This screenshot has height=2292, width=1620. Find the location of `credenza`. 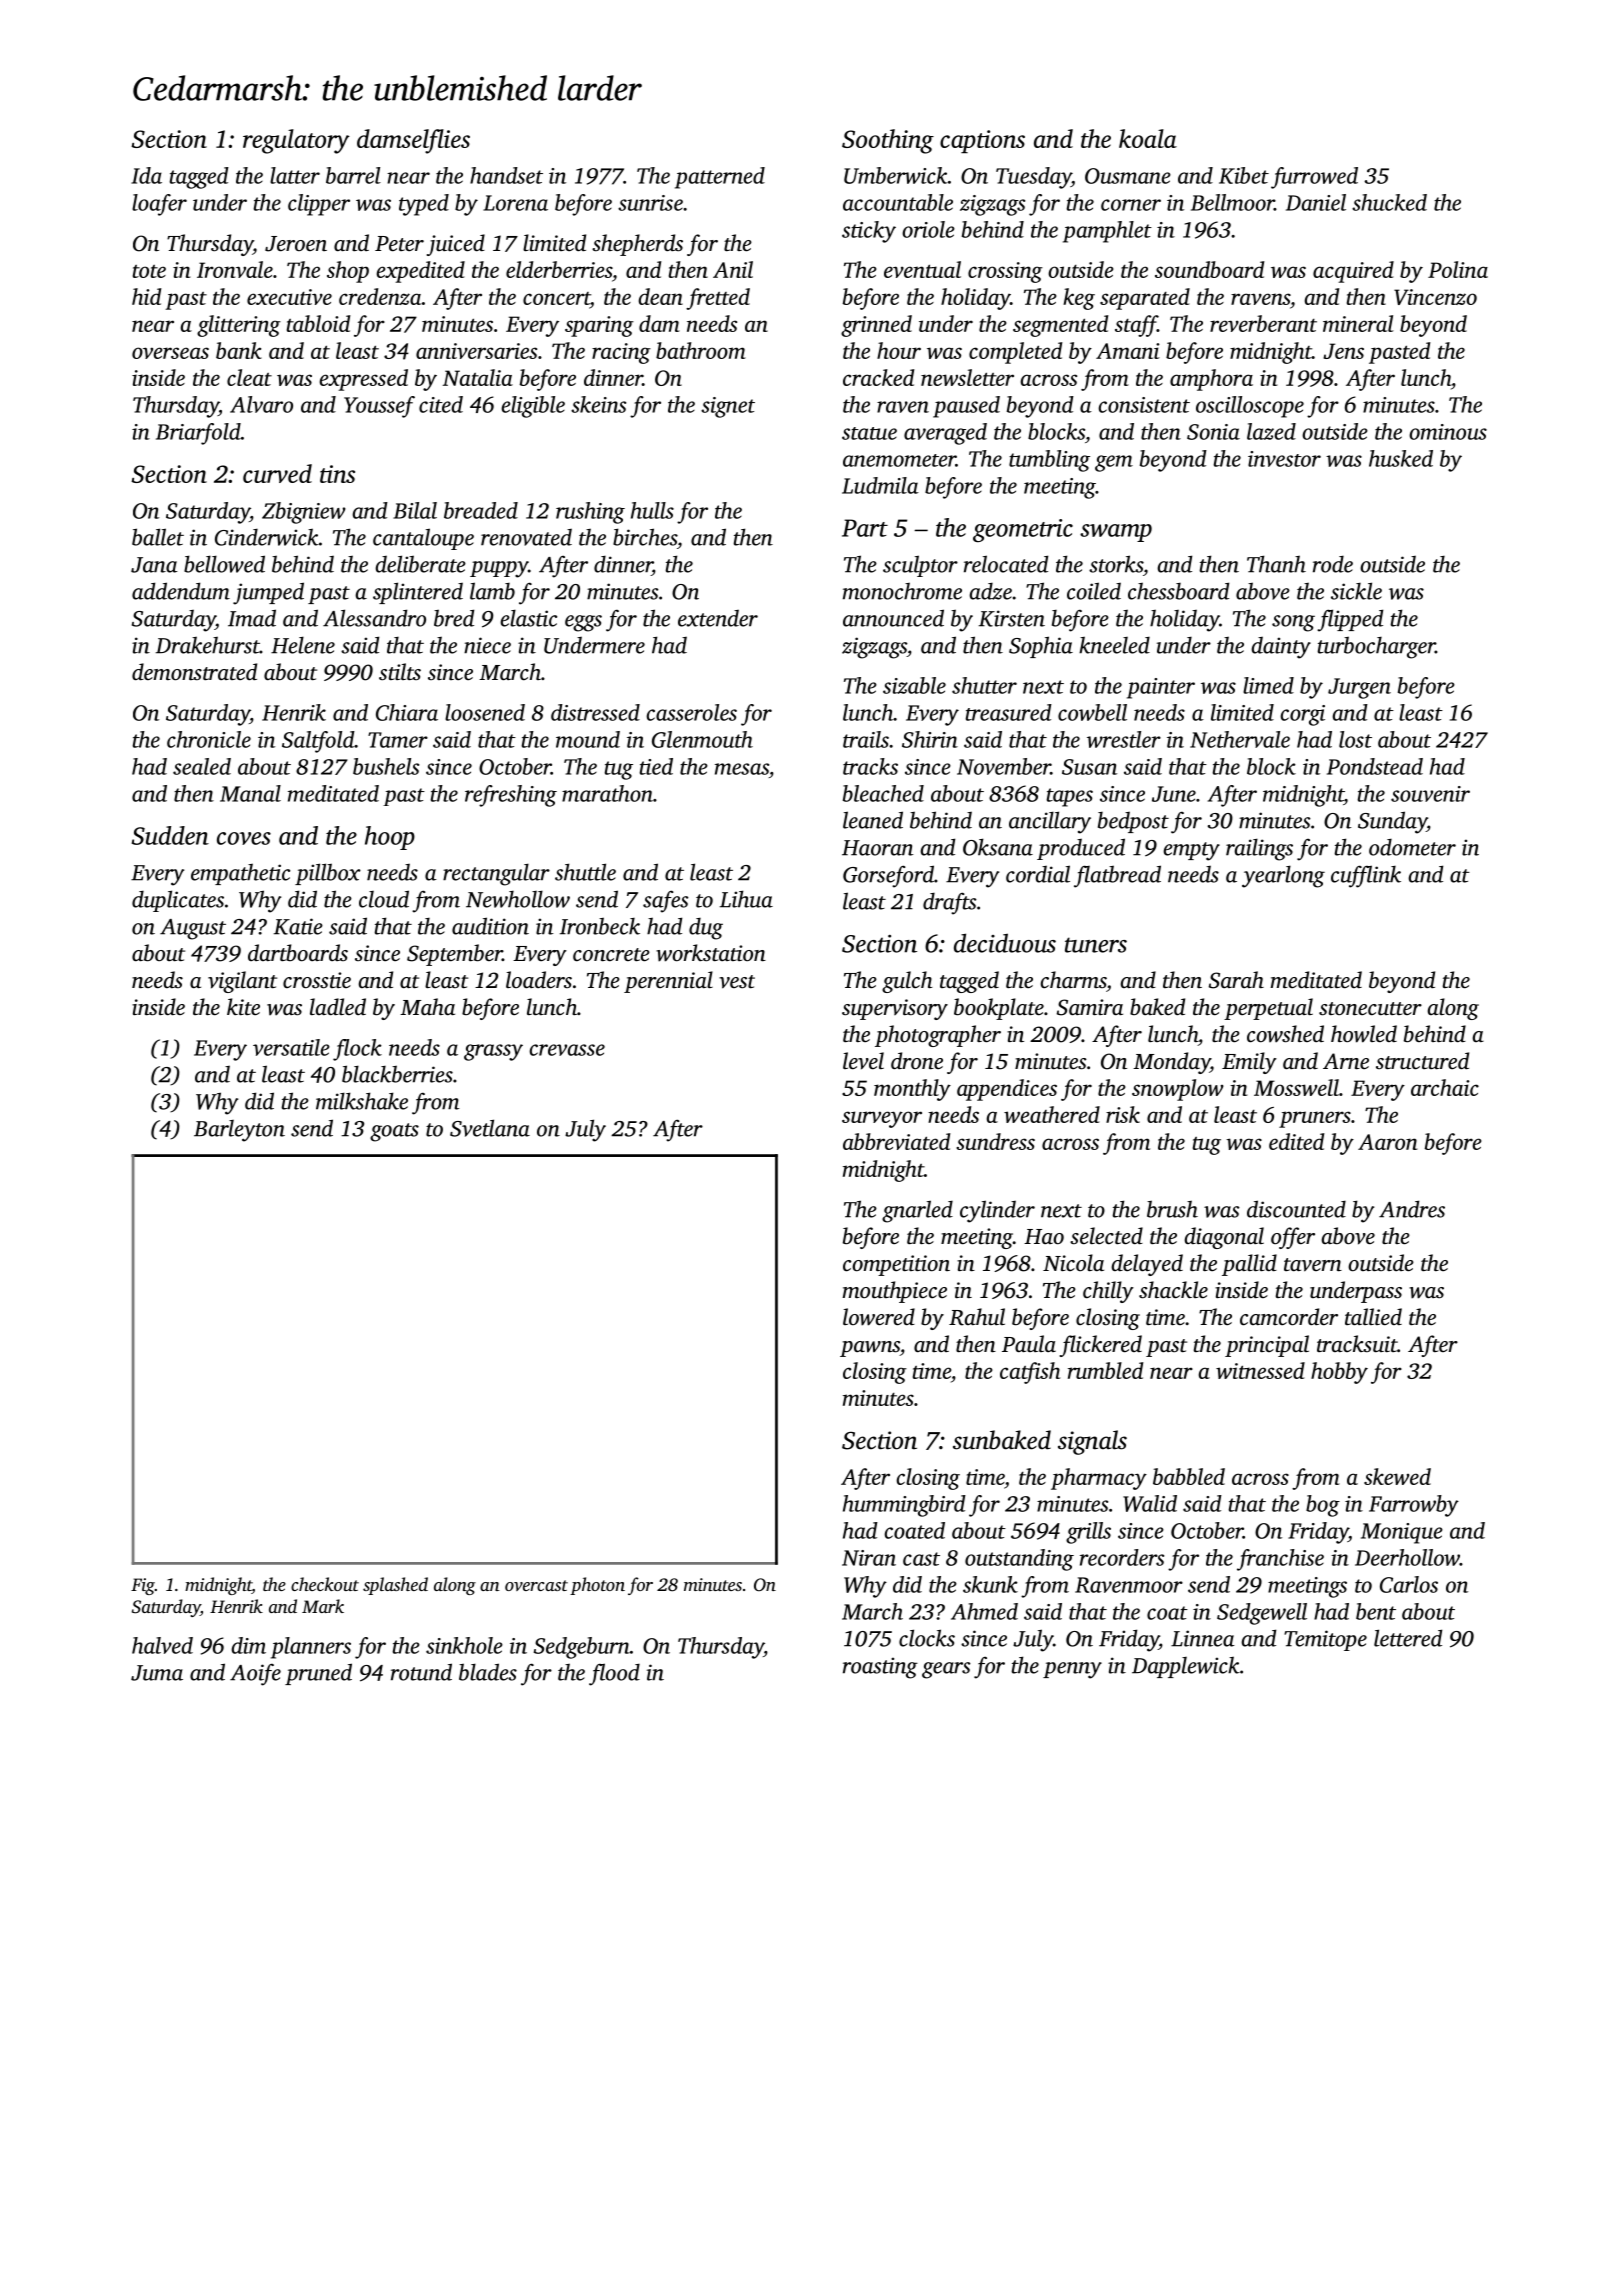

credenza is located at coordinates (380, 296).
